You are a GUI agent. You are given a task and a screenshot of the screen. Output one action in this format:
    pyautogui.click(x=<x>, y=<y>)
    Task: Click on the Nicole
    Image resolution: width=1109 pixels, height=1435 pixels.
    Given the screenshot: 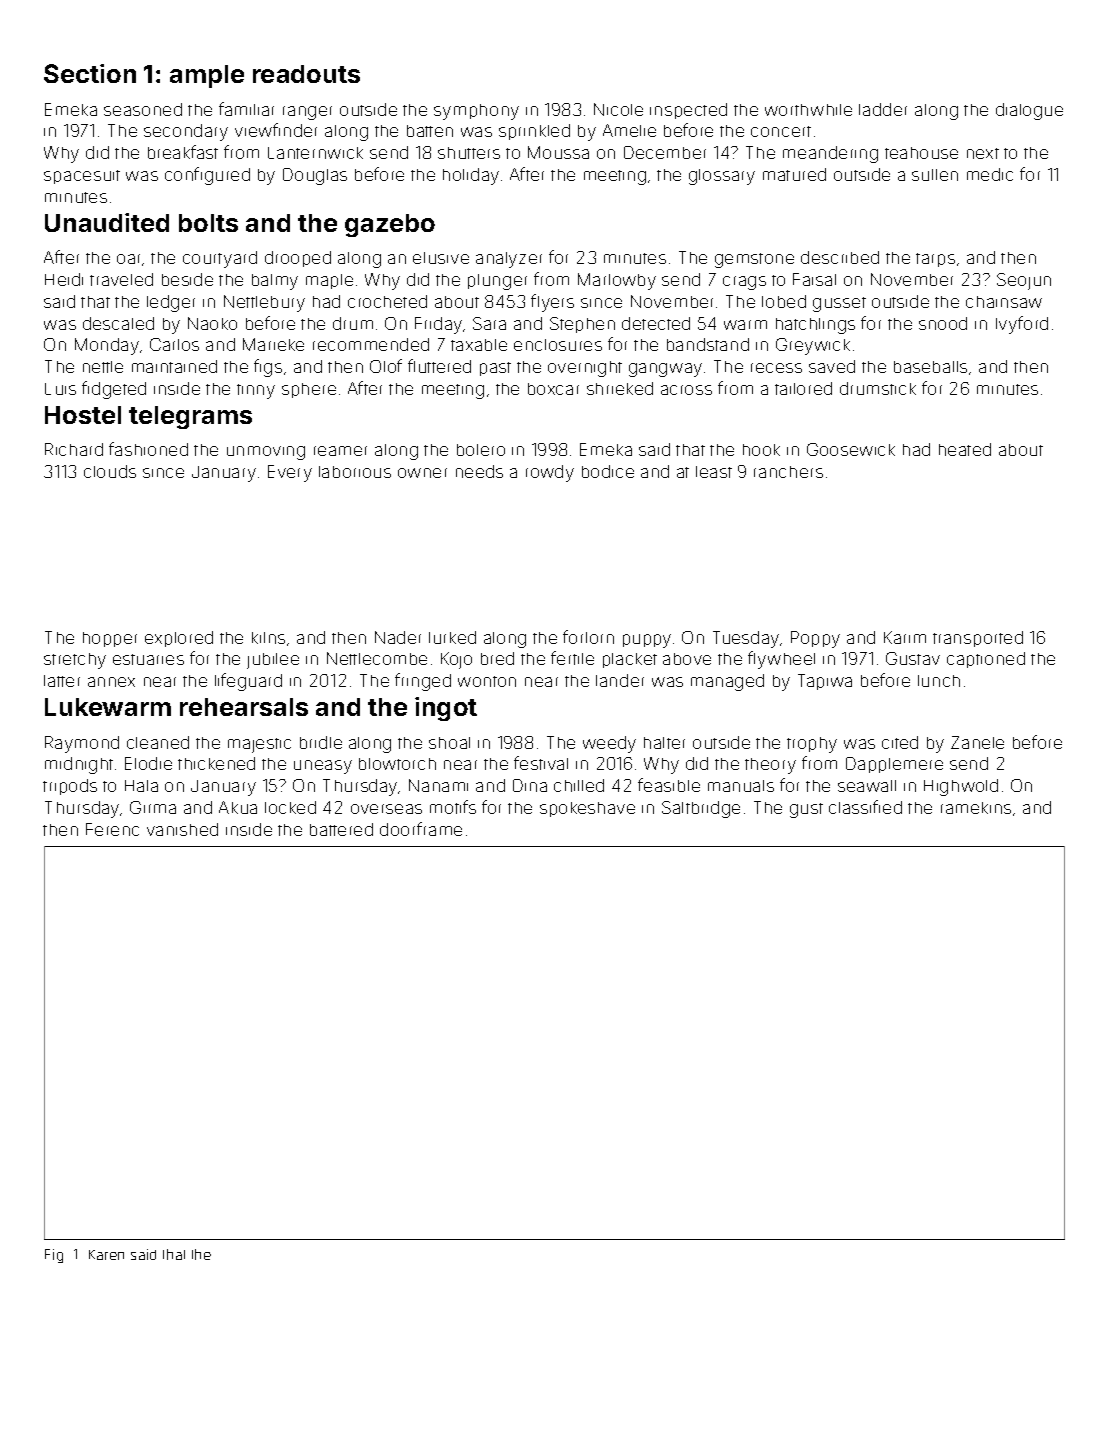 What is the action you would take?
    pyautogui.click(x=618, y=109)
